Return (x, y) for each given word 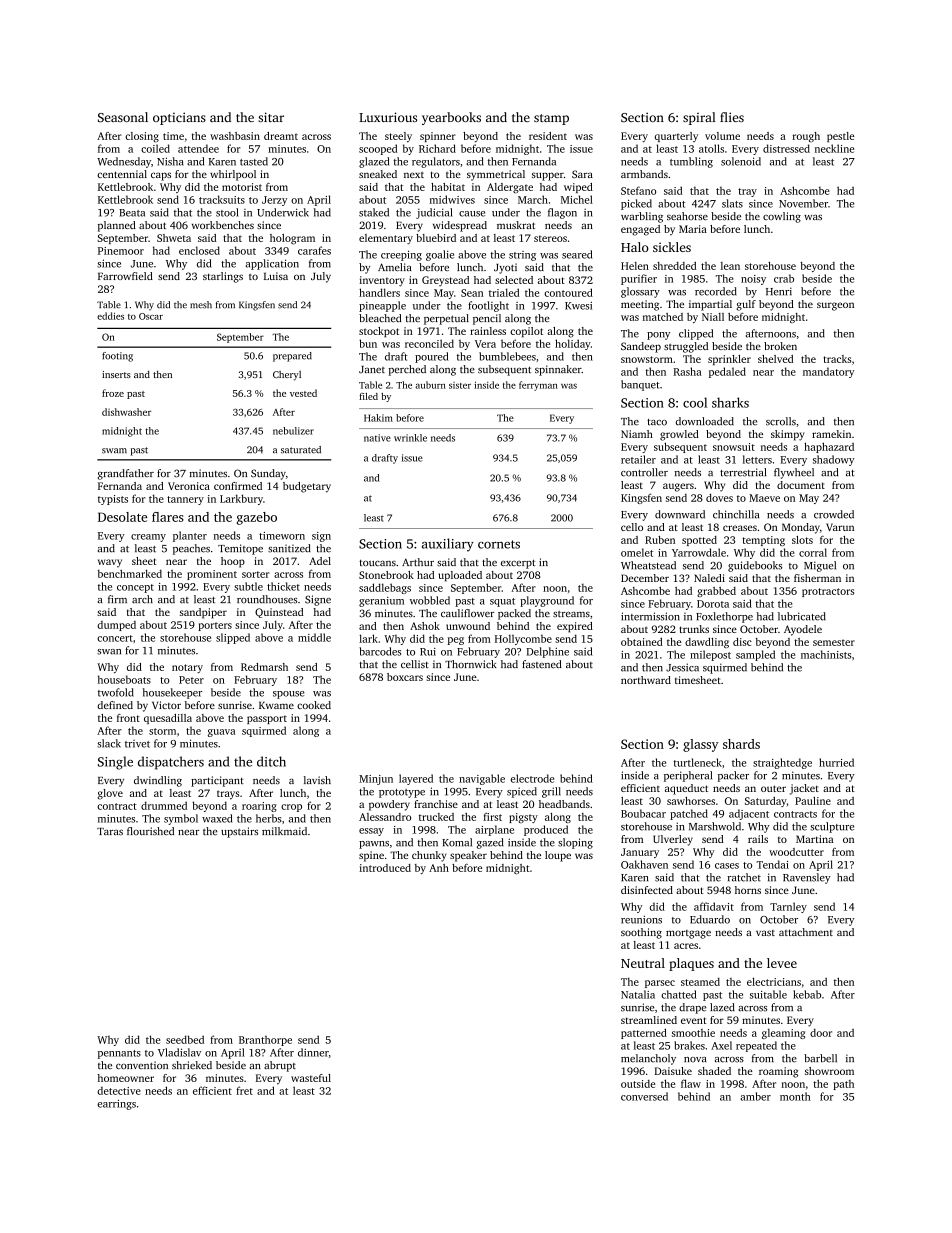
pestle (840, 137)
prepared (292, 357)
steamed (700, 982)
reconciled (429, 343)
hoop (233, 562)
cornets (499, 544)
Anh (439, 868)
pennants (119, 1054)
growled (679, 435)
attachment (806, 932)
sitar (271, 117)
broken (780, 346)
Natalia (638, 994)
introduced (385, 868)
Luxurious (388, 117)
